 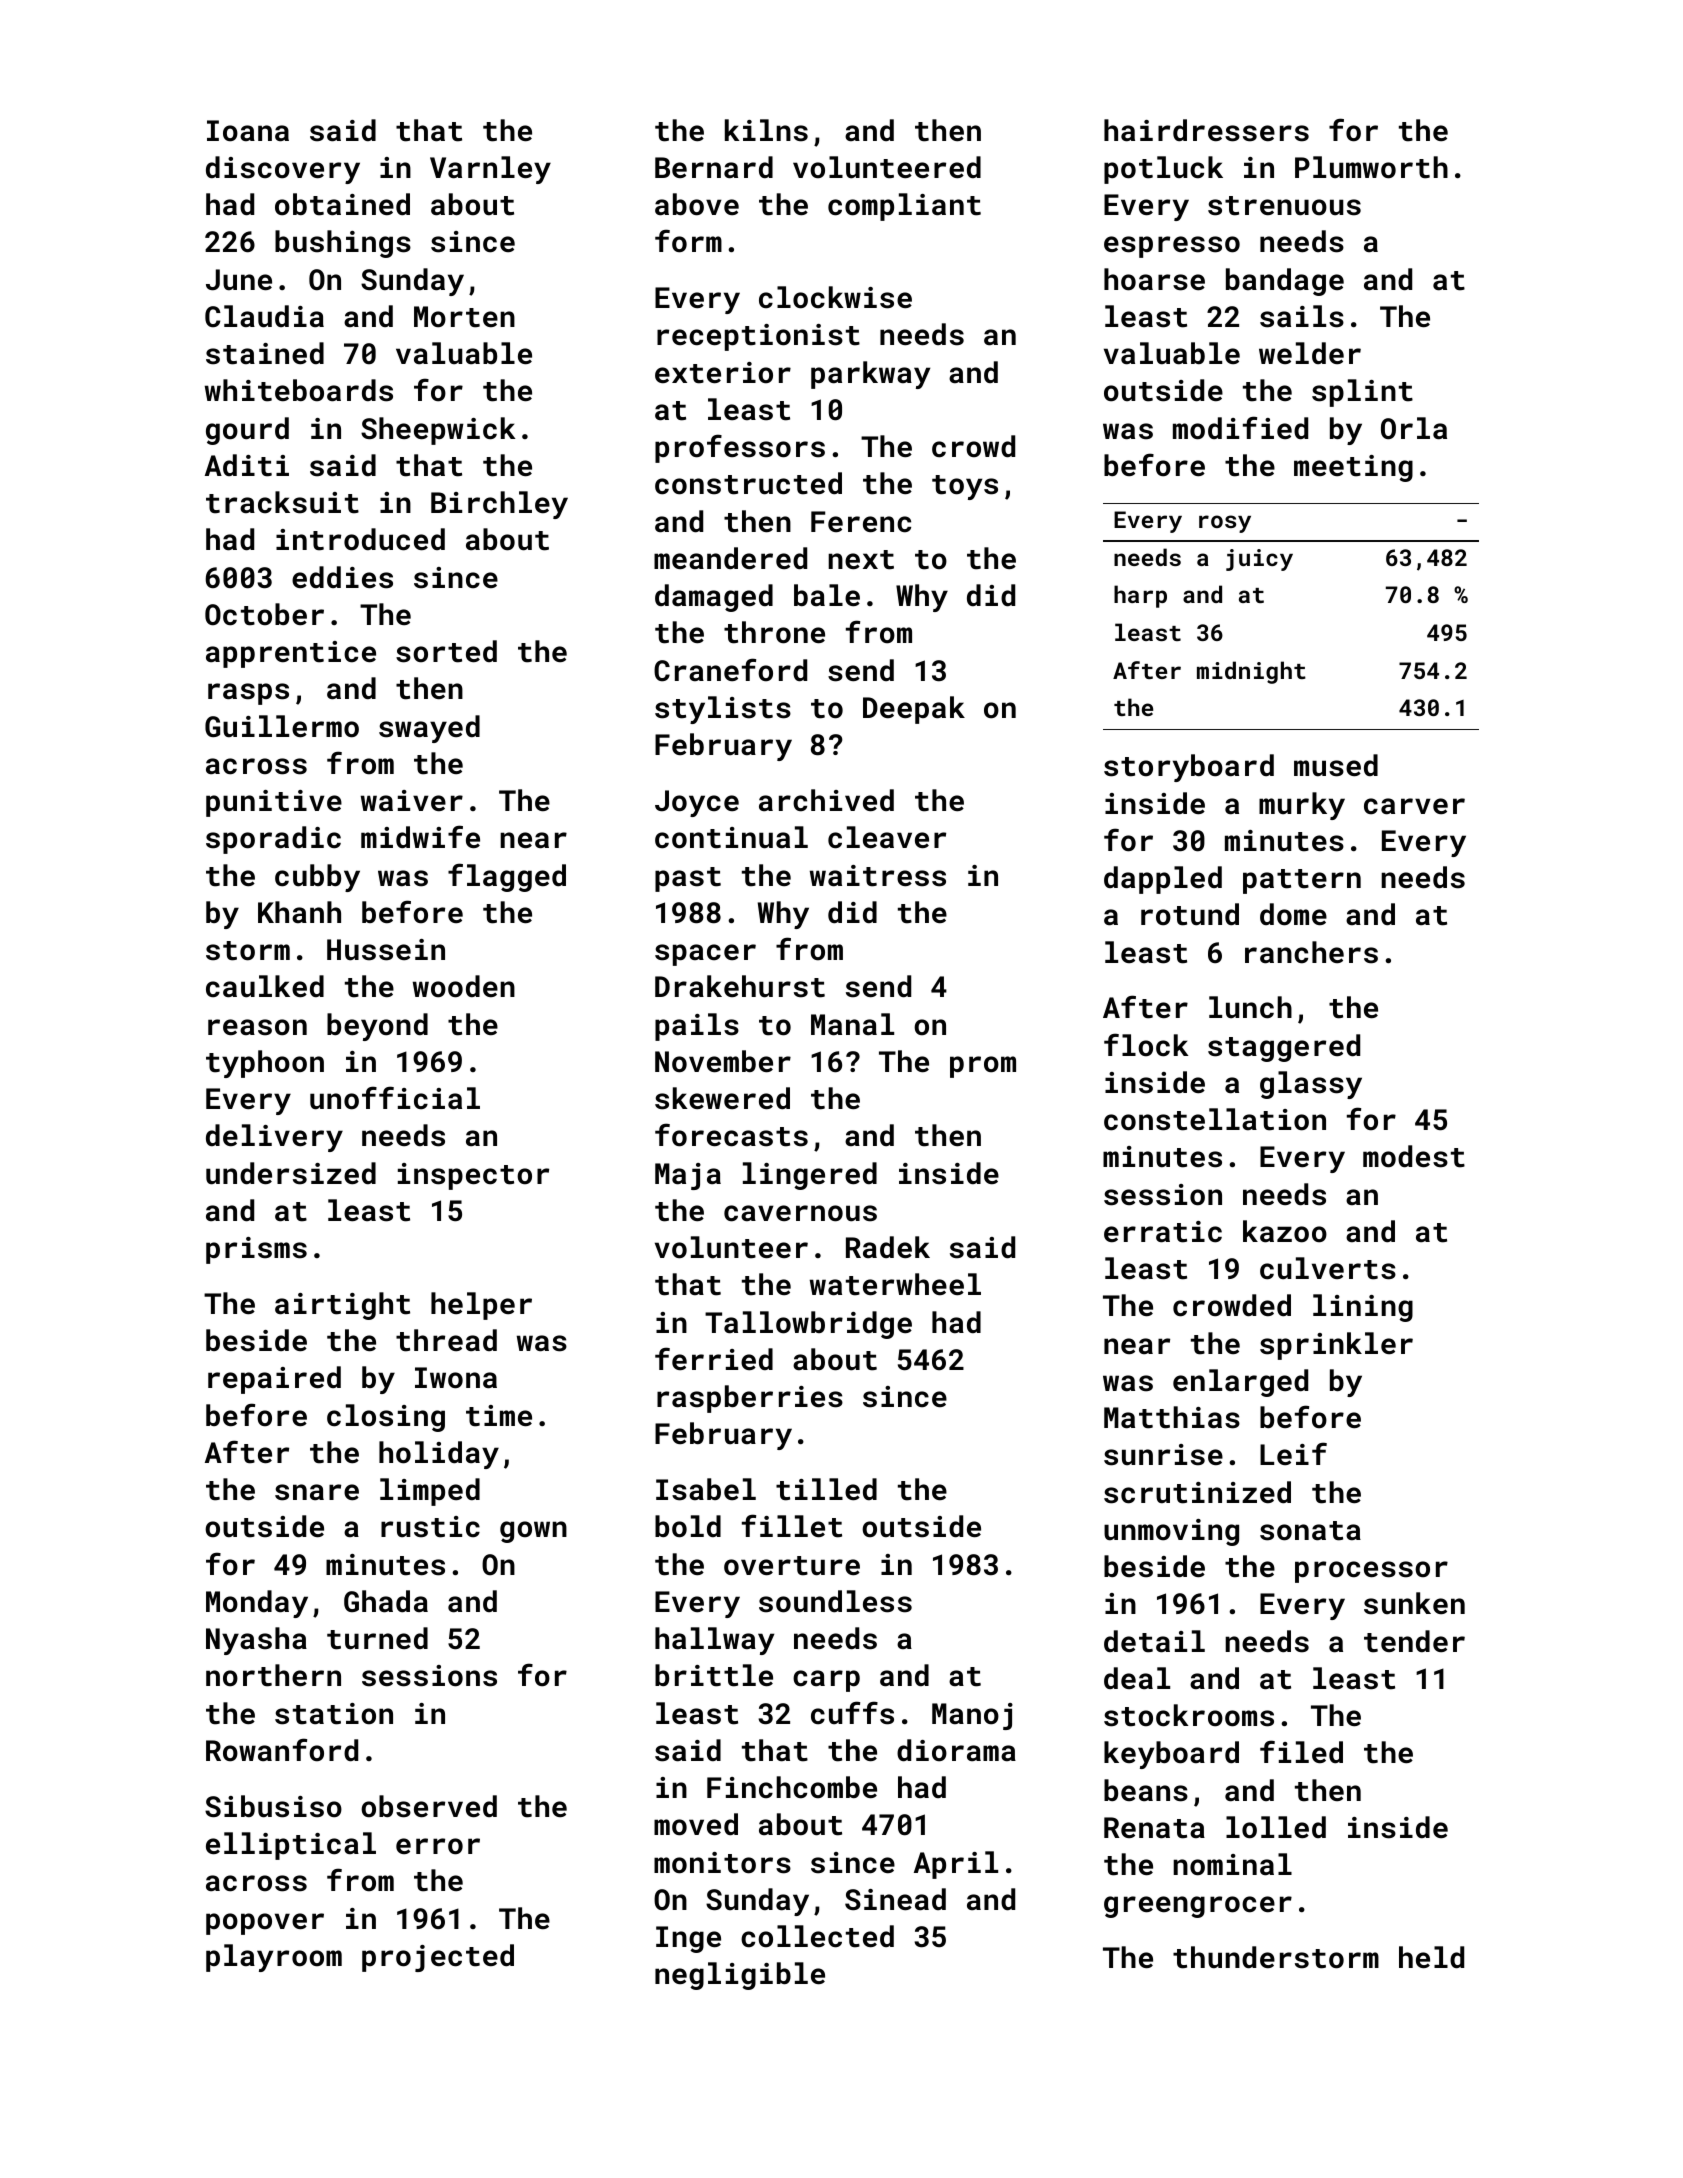 I want to click on prom, so click(x=983, y=1067).
